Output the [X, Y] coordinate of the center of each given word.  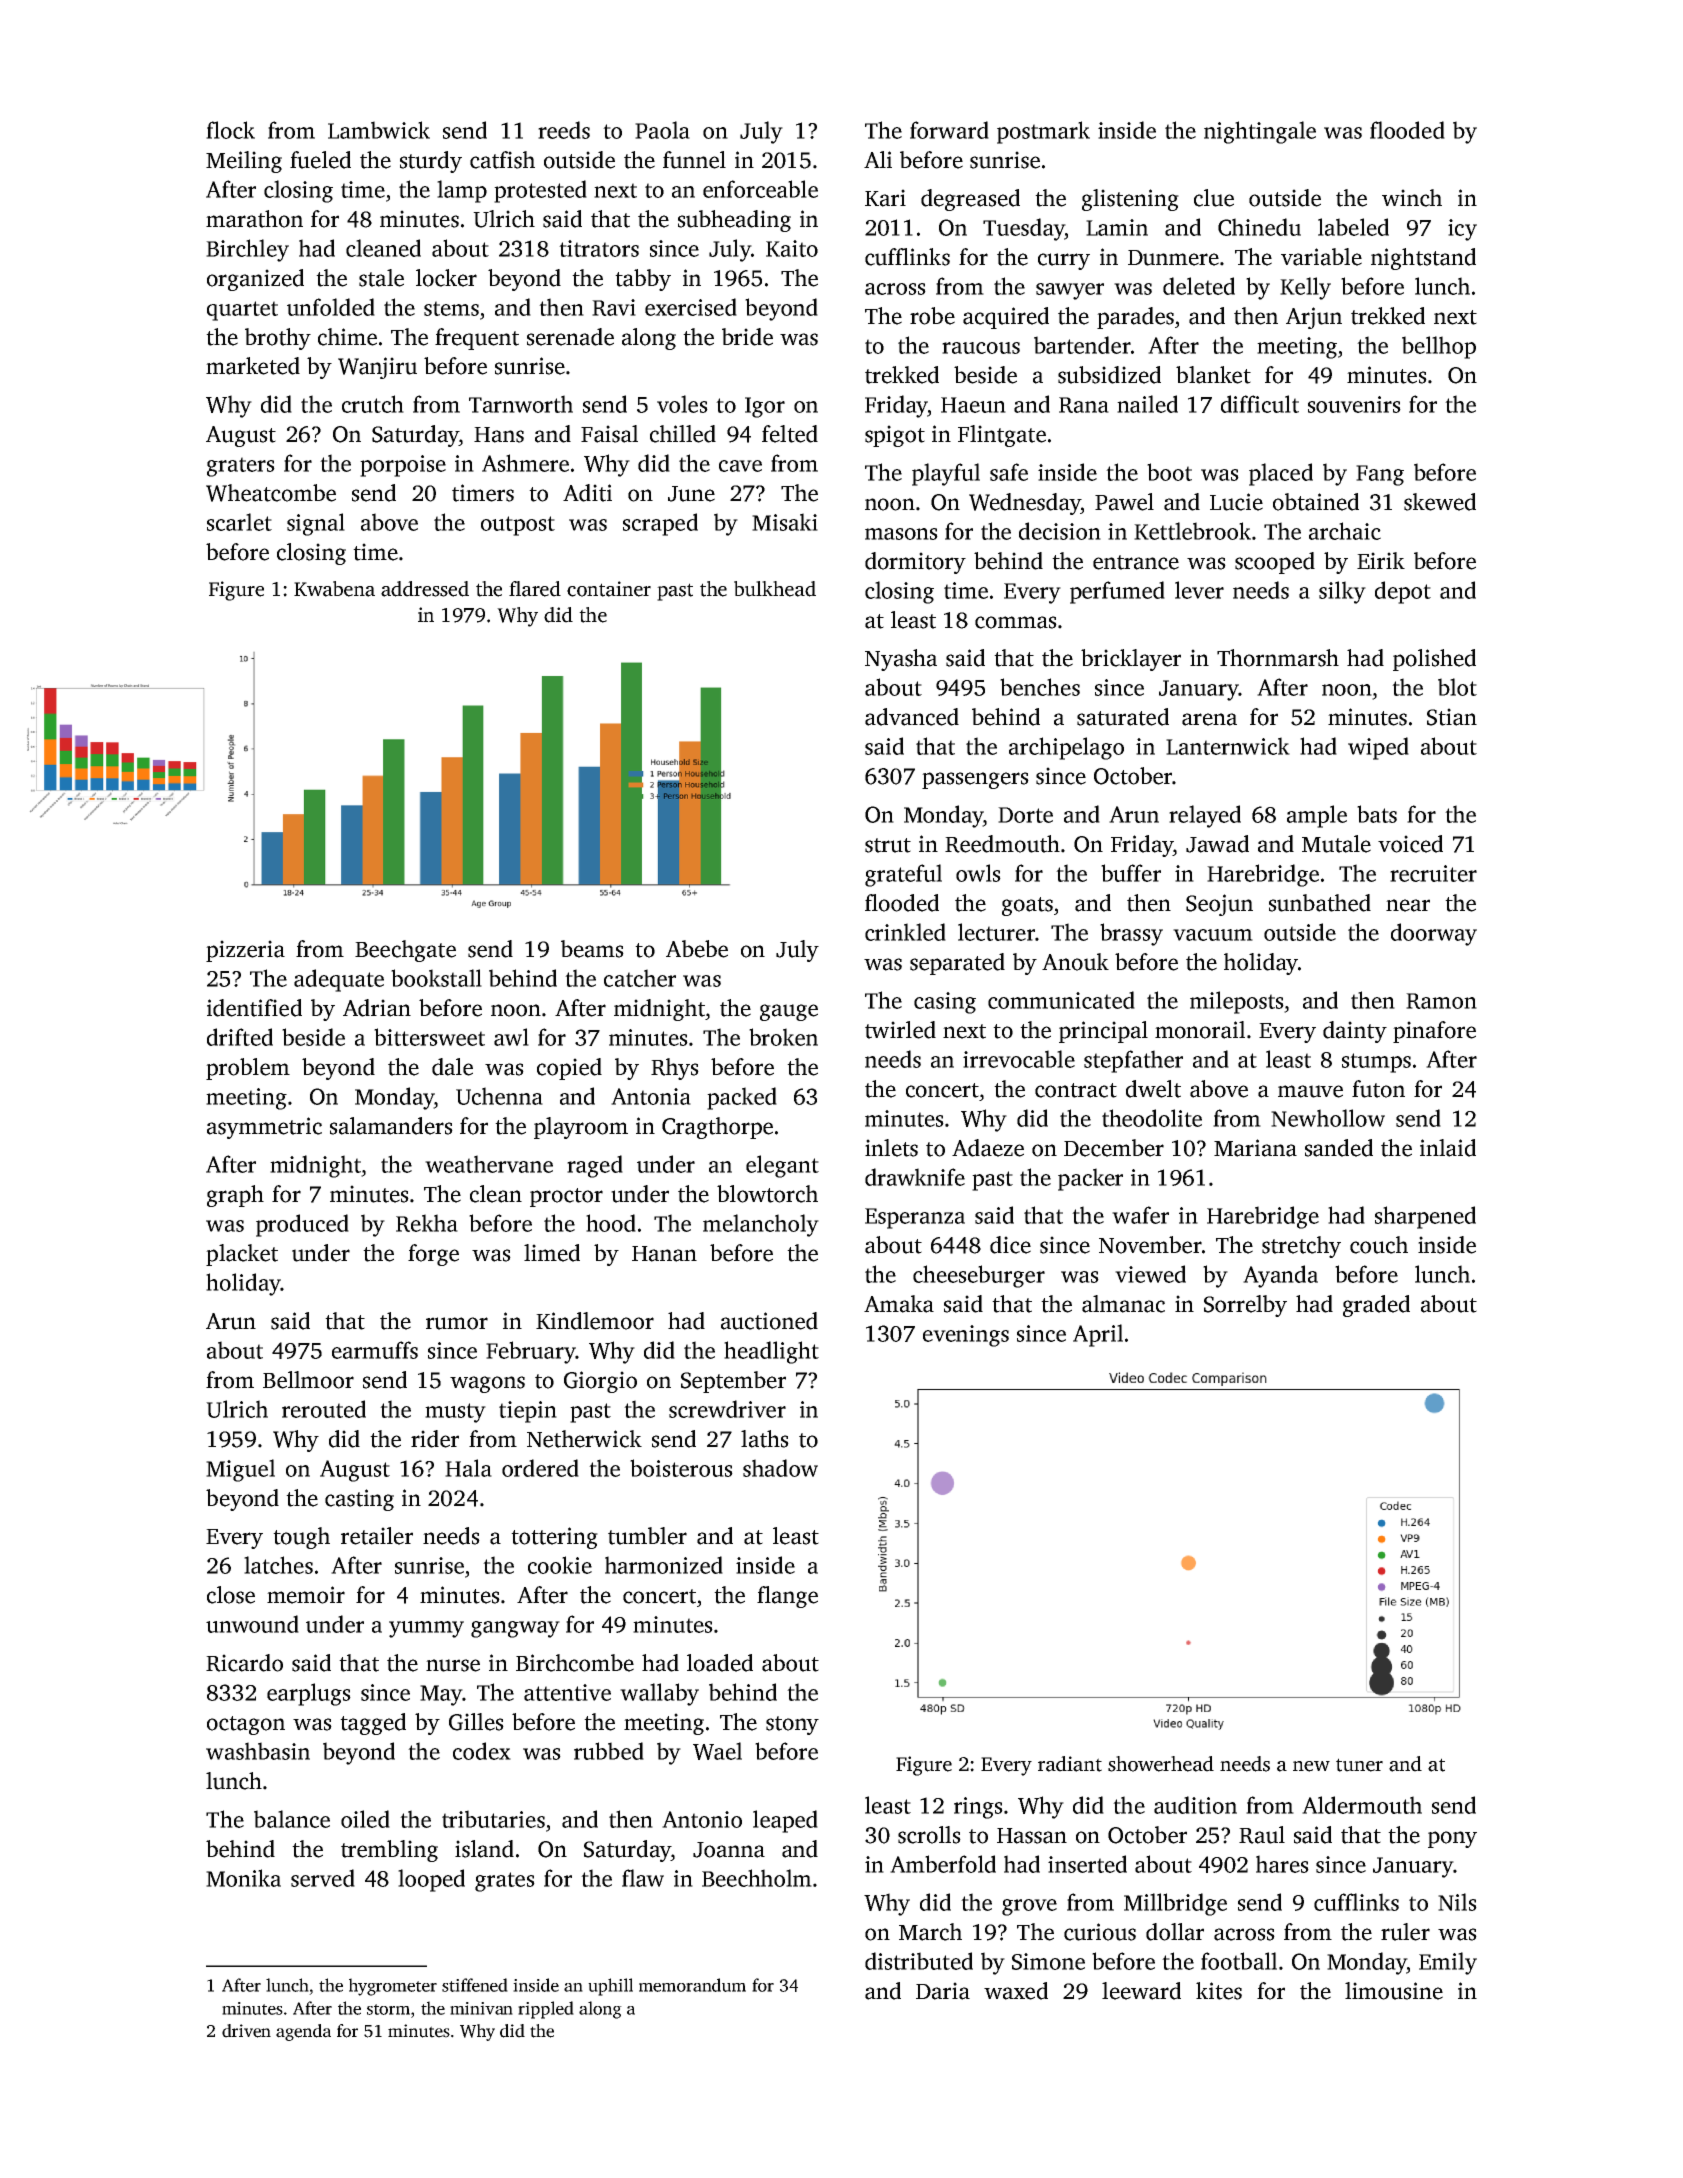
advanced [912, 717]
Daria [943, 1991]
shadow [780, 1468]
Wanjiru [377, 368]
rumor [457, 1323]
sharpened [1425, 1217]
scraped [660, 524]
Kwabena [334, 589]
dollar [1175, 1932]
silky [1342, 592]
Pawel [1124, 502]
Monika [243, 1878]
